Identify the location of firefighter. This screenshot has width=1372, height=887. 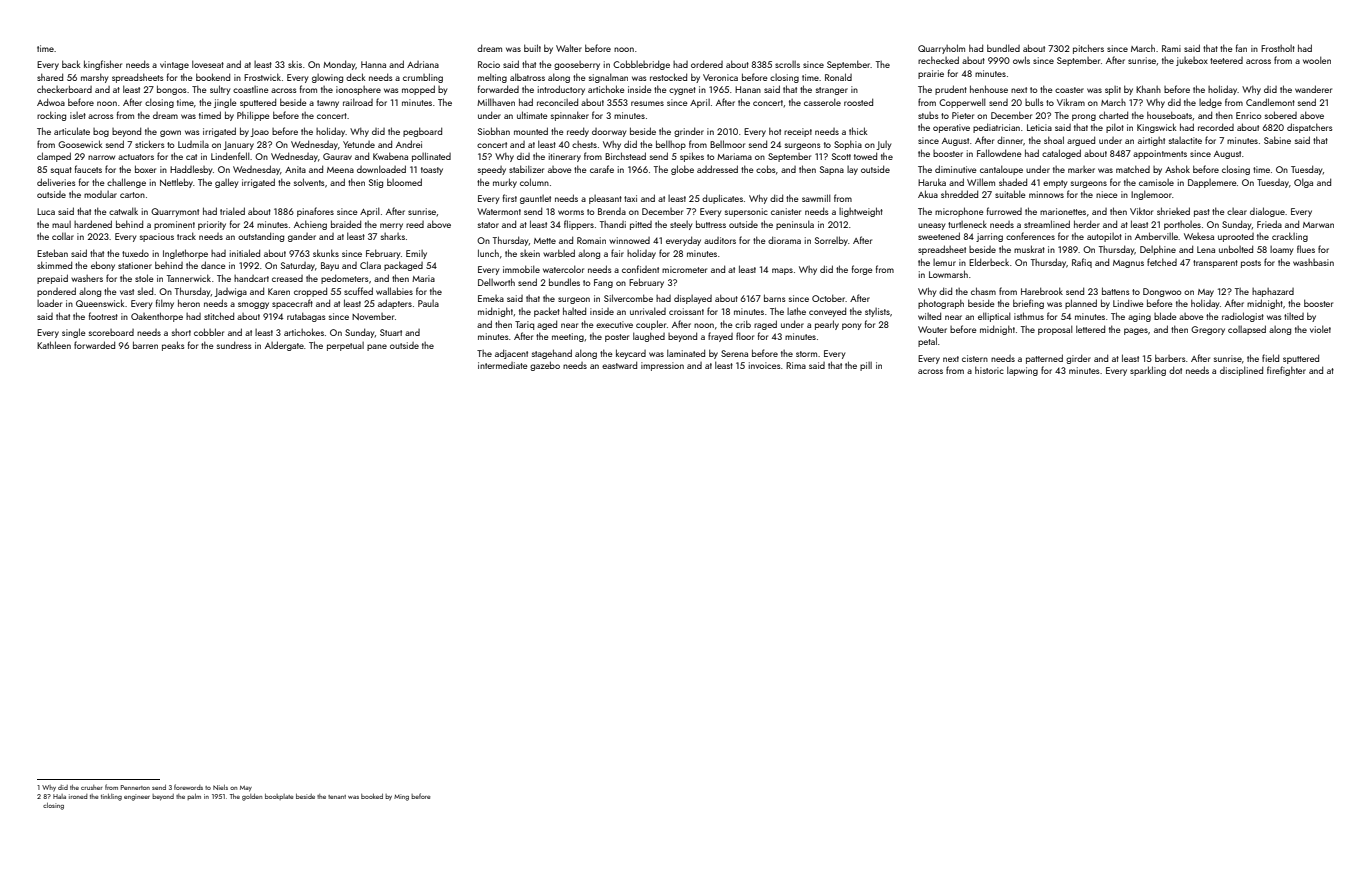
(1286, 371).
